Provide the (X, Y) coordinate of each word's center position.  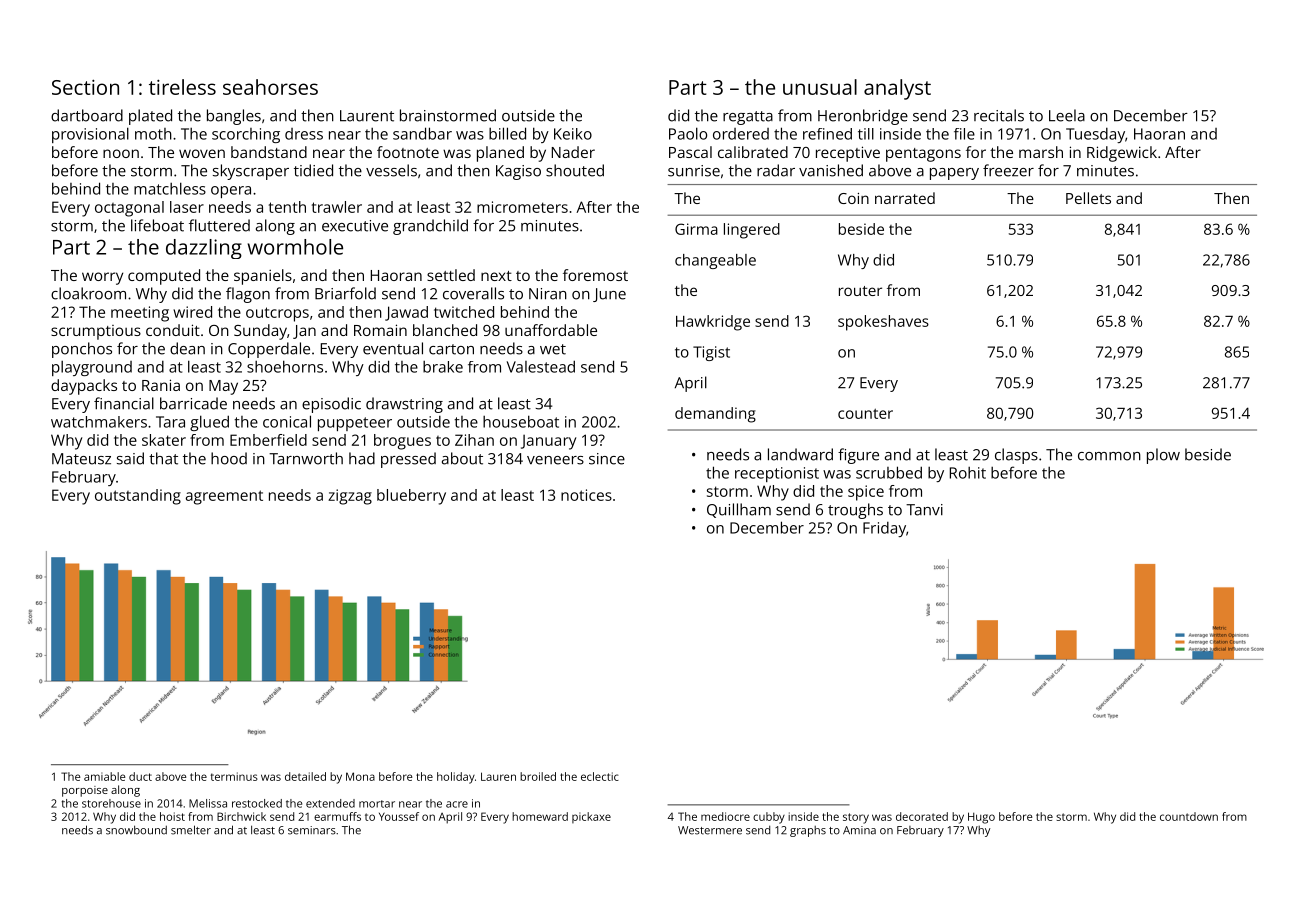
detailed (305, 776)
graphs (808, 831)
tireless (182, 87)
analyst (897, 89)
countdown (1189, 816)
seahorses (270, 87)
